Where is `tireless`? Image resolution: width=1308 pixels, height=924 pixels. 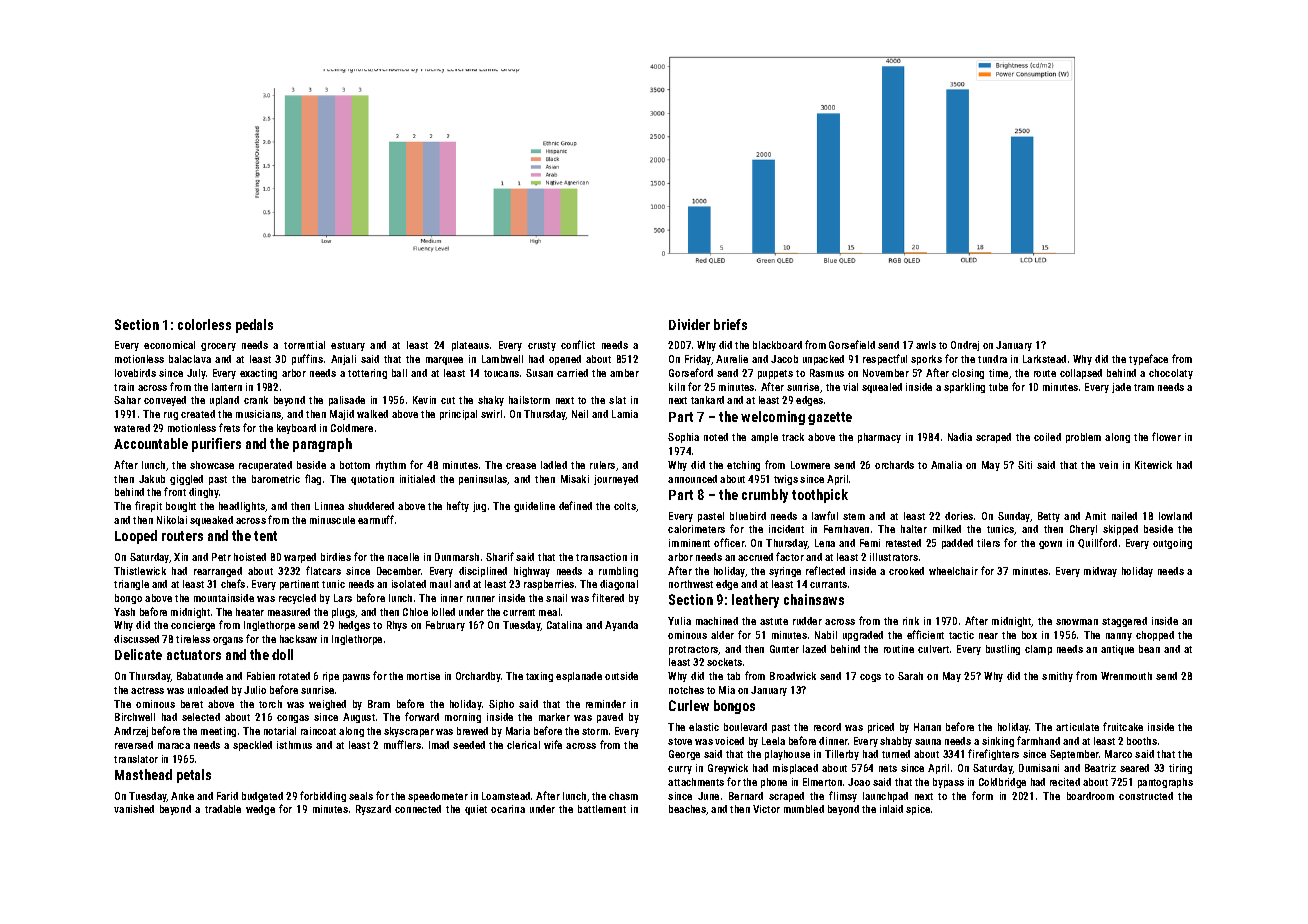
tireless is located at coordinates (193, 639).
